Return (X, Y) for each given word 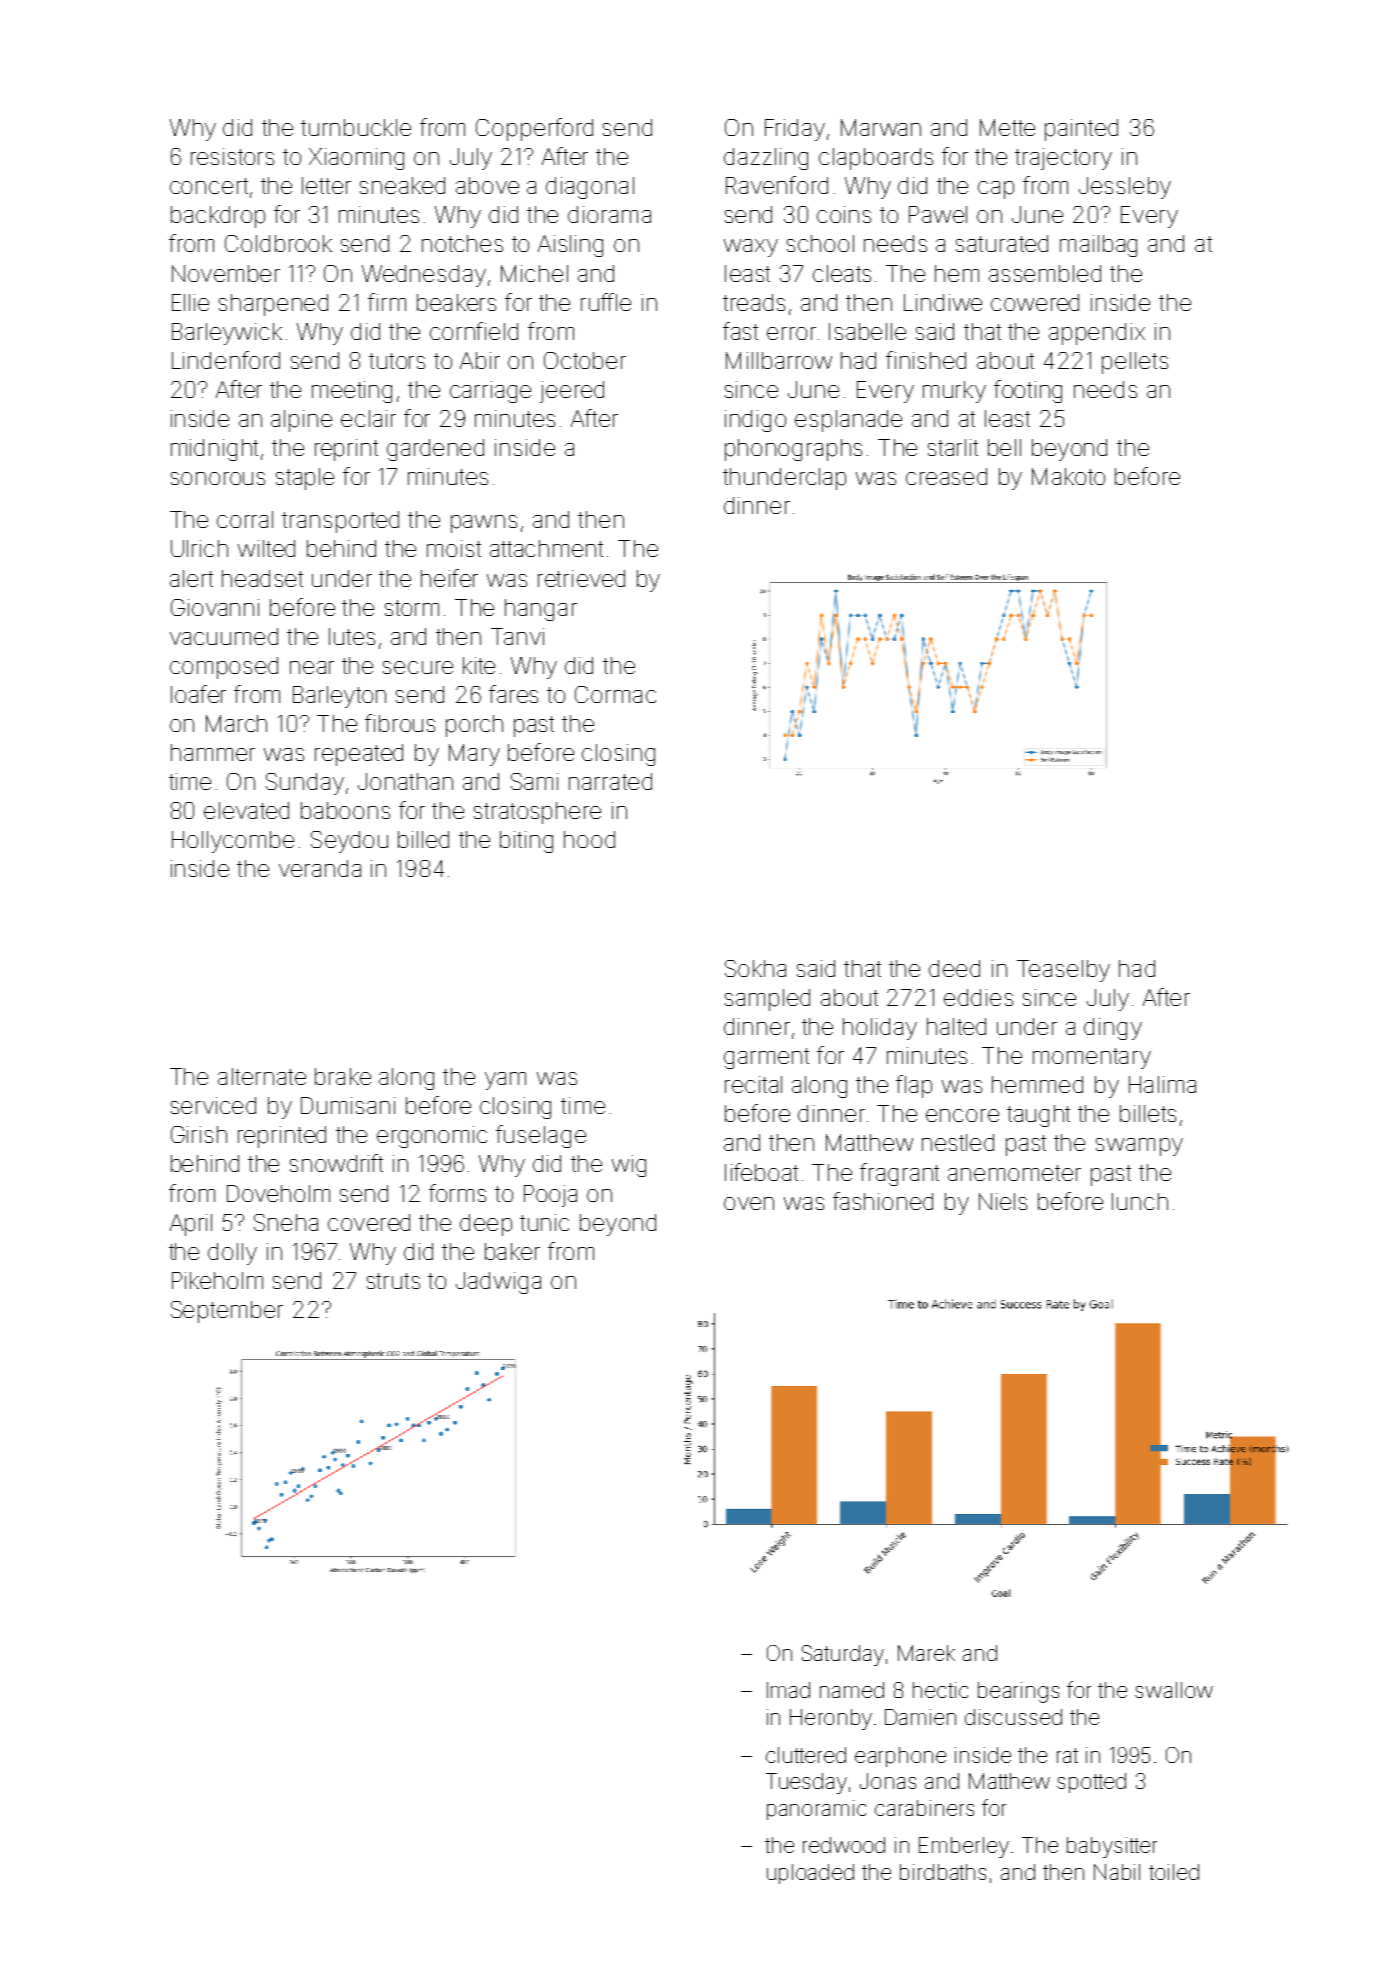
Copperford (534, 129)
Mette (1007, 127)
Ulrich (199, 548)
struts (393, 1281)
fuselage (541, 1136)
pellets (1135, 363)
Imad (788, 1690)
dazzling (766, 159)
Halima (1162, 1084)
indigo (755, 421)
